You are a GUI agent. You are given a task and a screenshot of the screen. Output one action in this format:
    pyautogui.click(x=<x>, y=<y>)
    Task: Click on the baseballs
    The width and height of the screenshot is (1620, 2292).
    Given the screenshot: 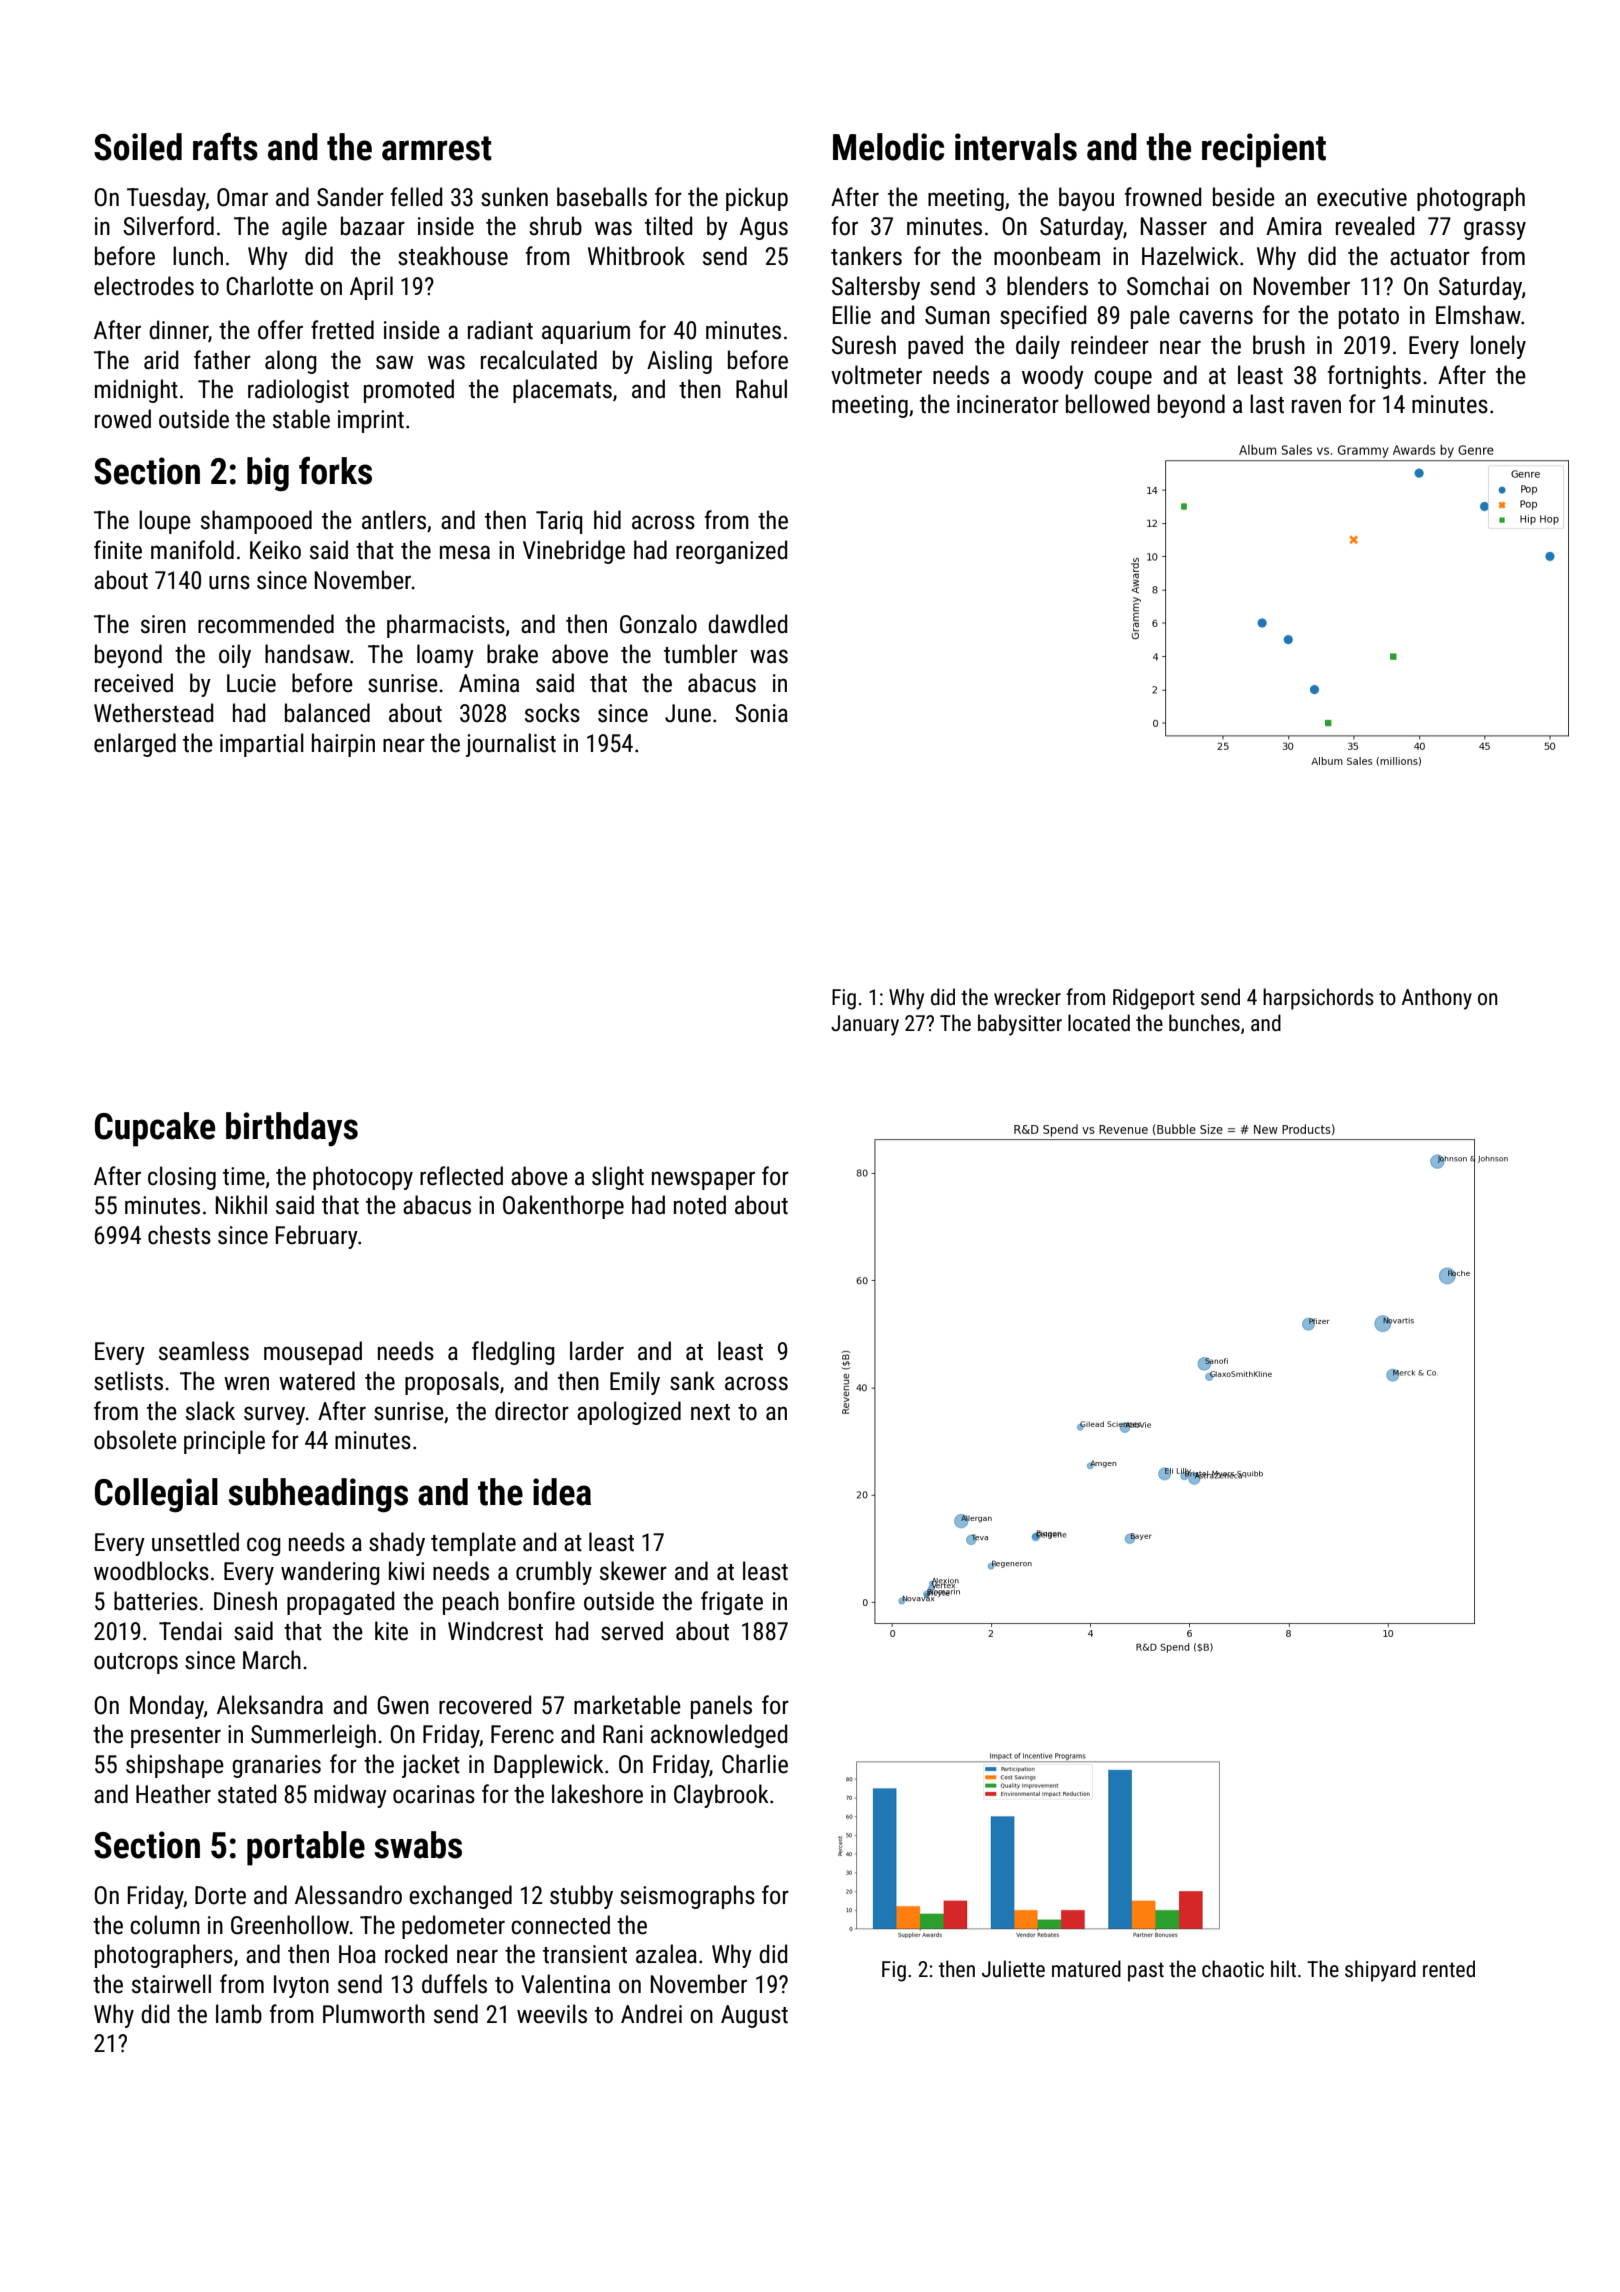 What is the action you would take?
    pyautogui.click(x=602, y=197)
